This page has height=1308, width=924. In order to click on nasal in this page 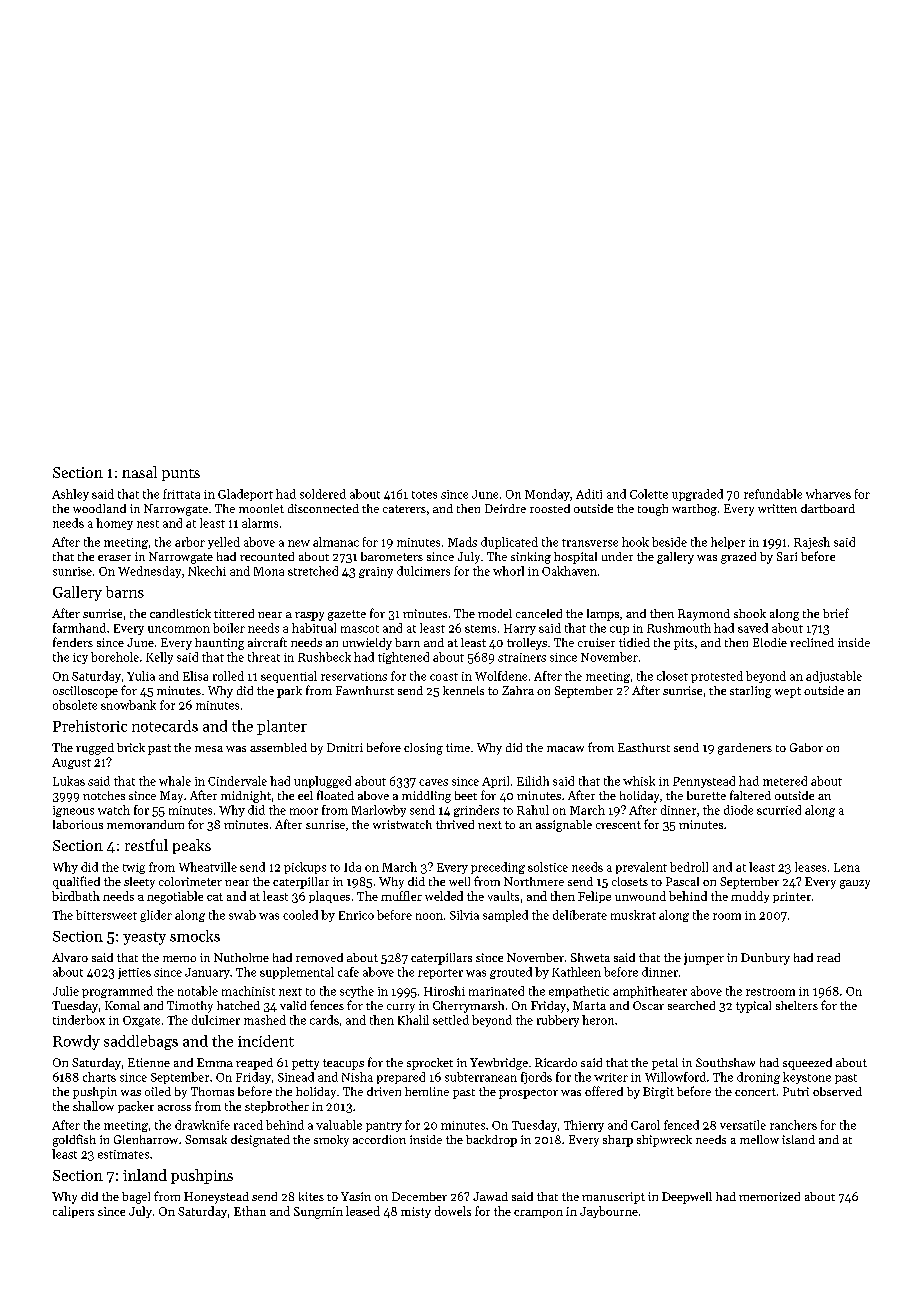, I will do `click(139, 472)`.
